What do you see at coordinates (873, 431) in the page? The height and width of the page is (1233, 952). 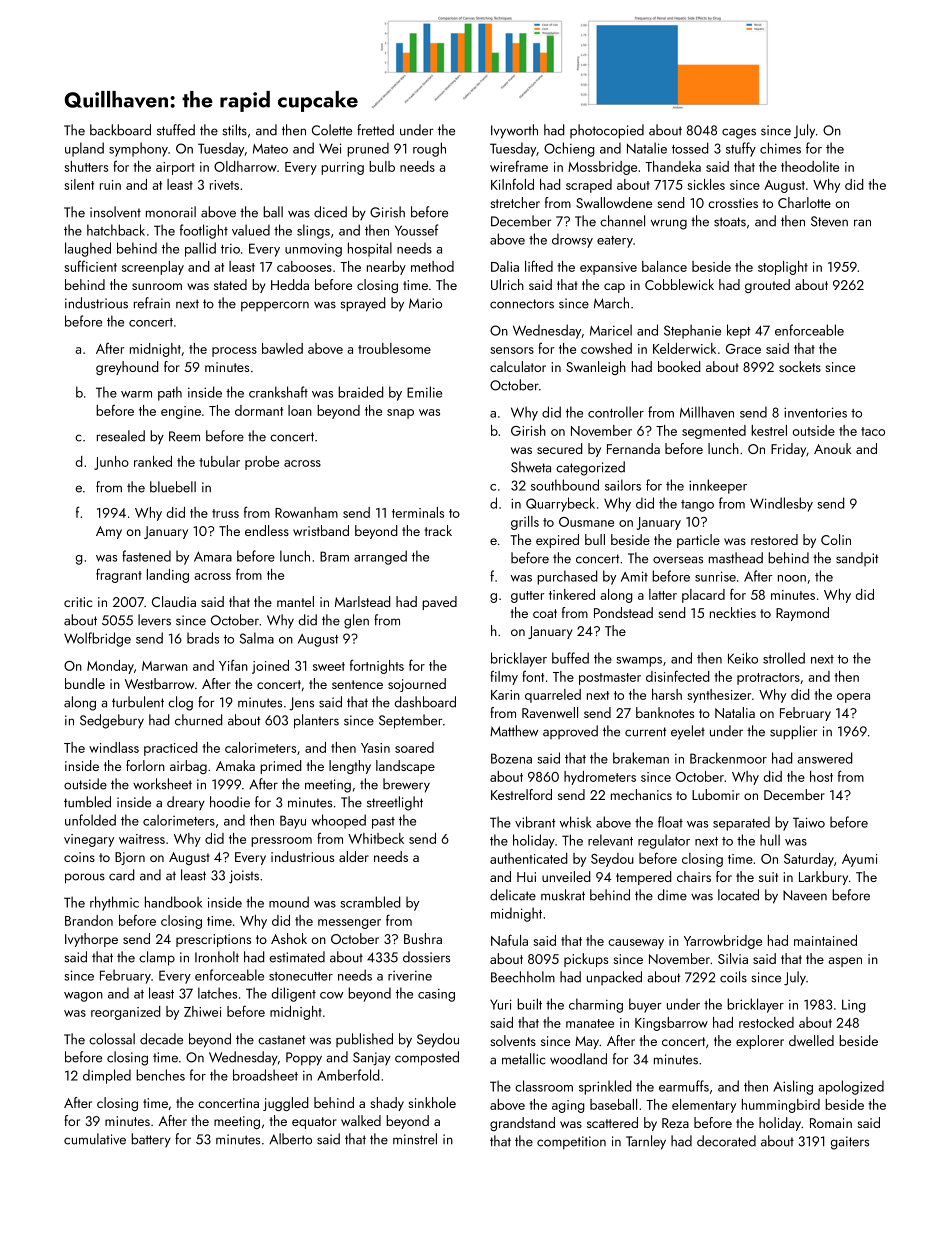 I see `taco` at bounding box center [873, 431].
